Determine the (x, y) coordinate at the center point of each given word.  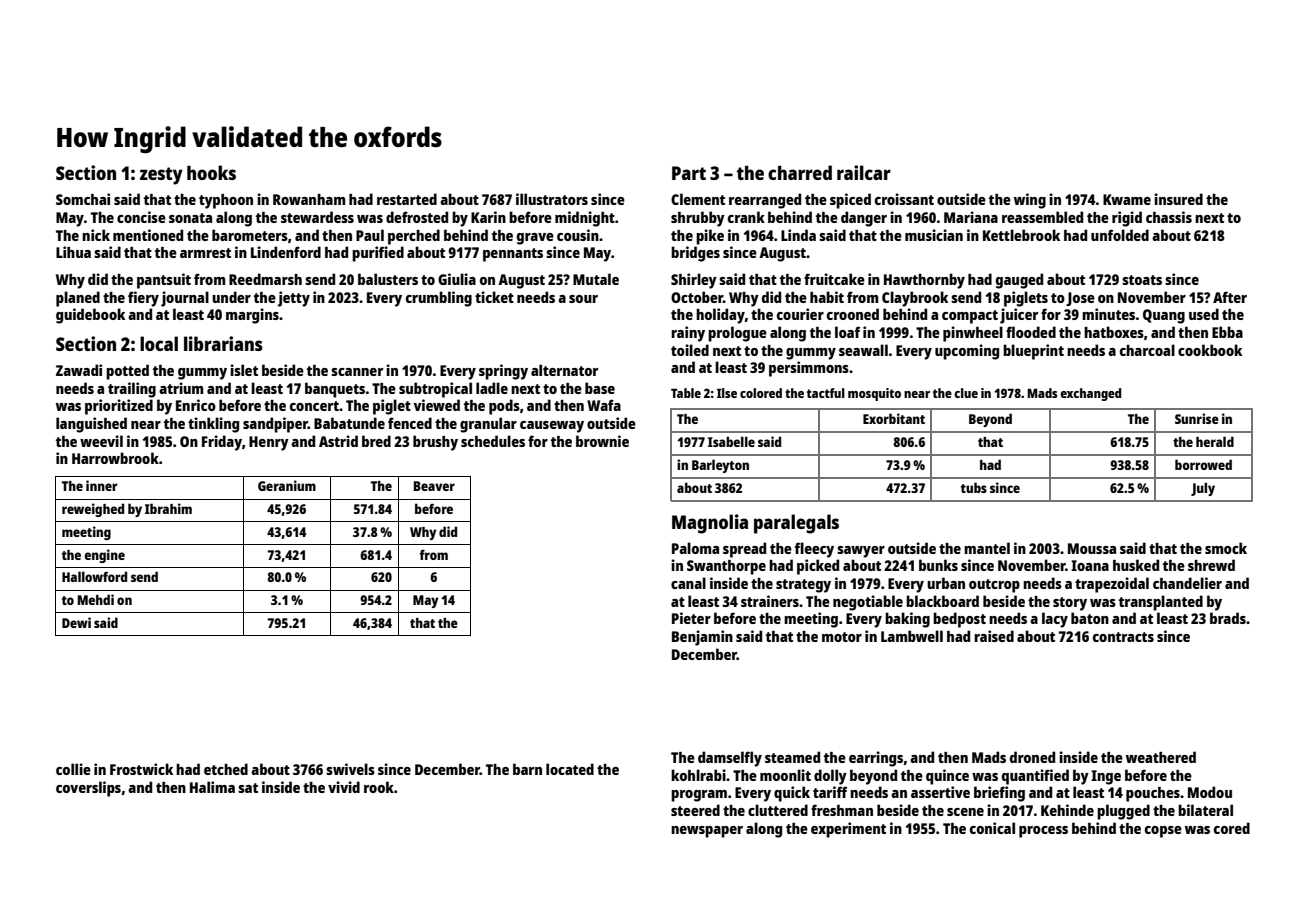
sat (248, 788)
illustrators (552, 199)
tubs (974, 487)
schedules (493, 441)
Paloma (695, 548)
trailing (132, 390)
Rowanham (309, 199)
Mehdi (96, 599)
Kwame (1127, 199)
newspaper (707, 832)
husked (1136, 565)
